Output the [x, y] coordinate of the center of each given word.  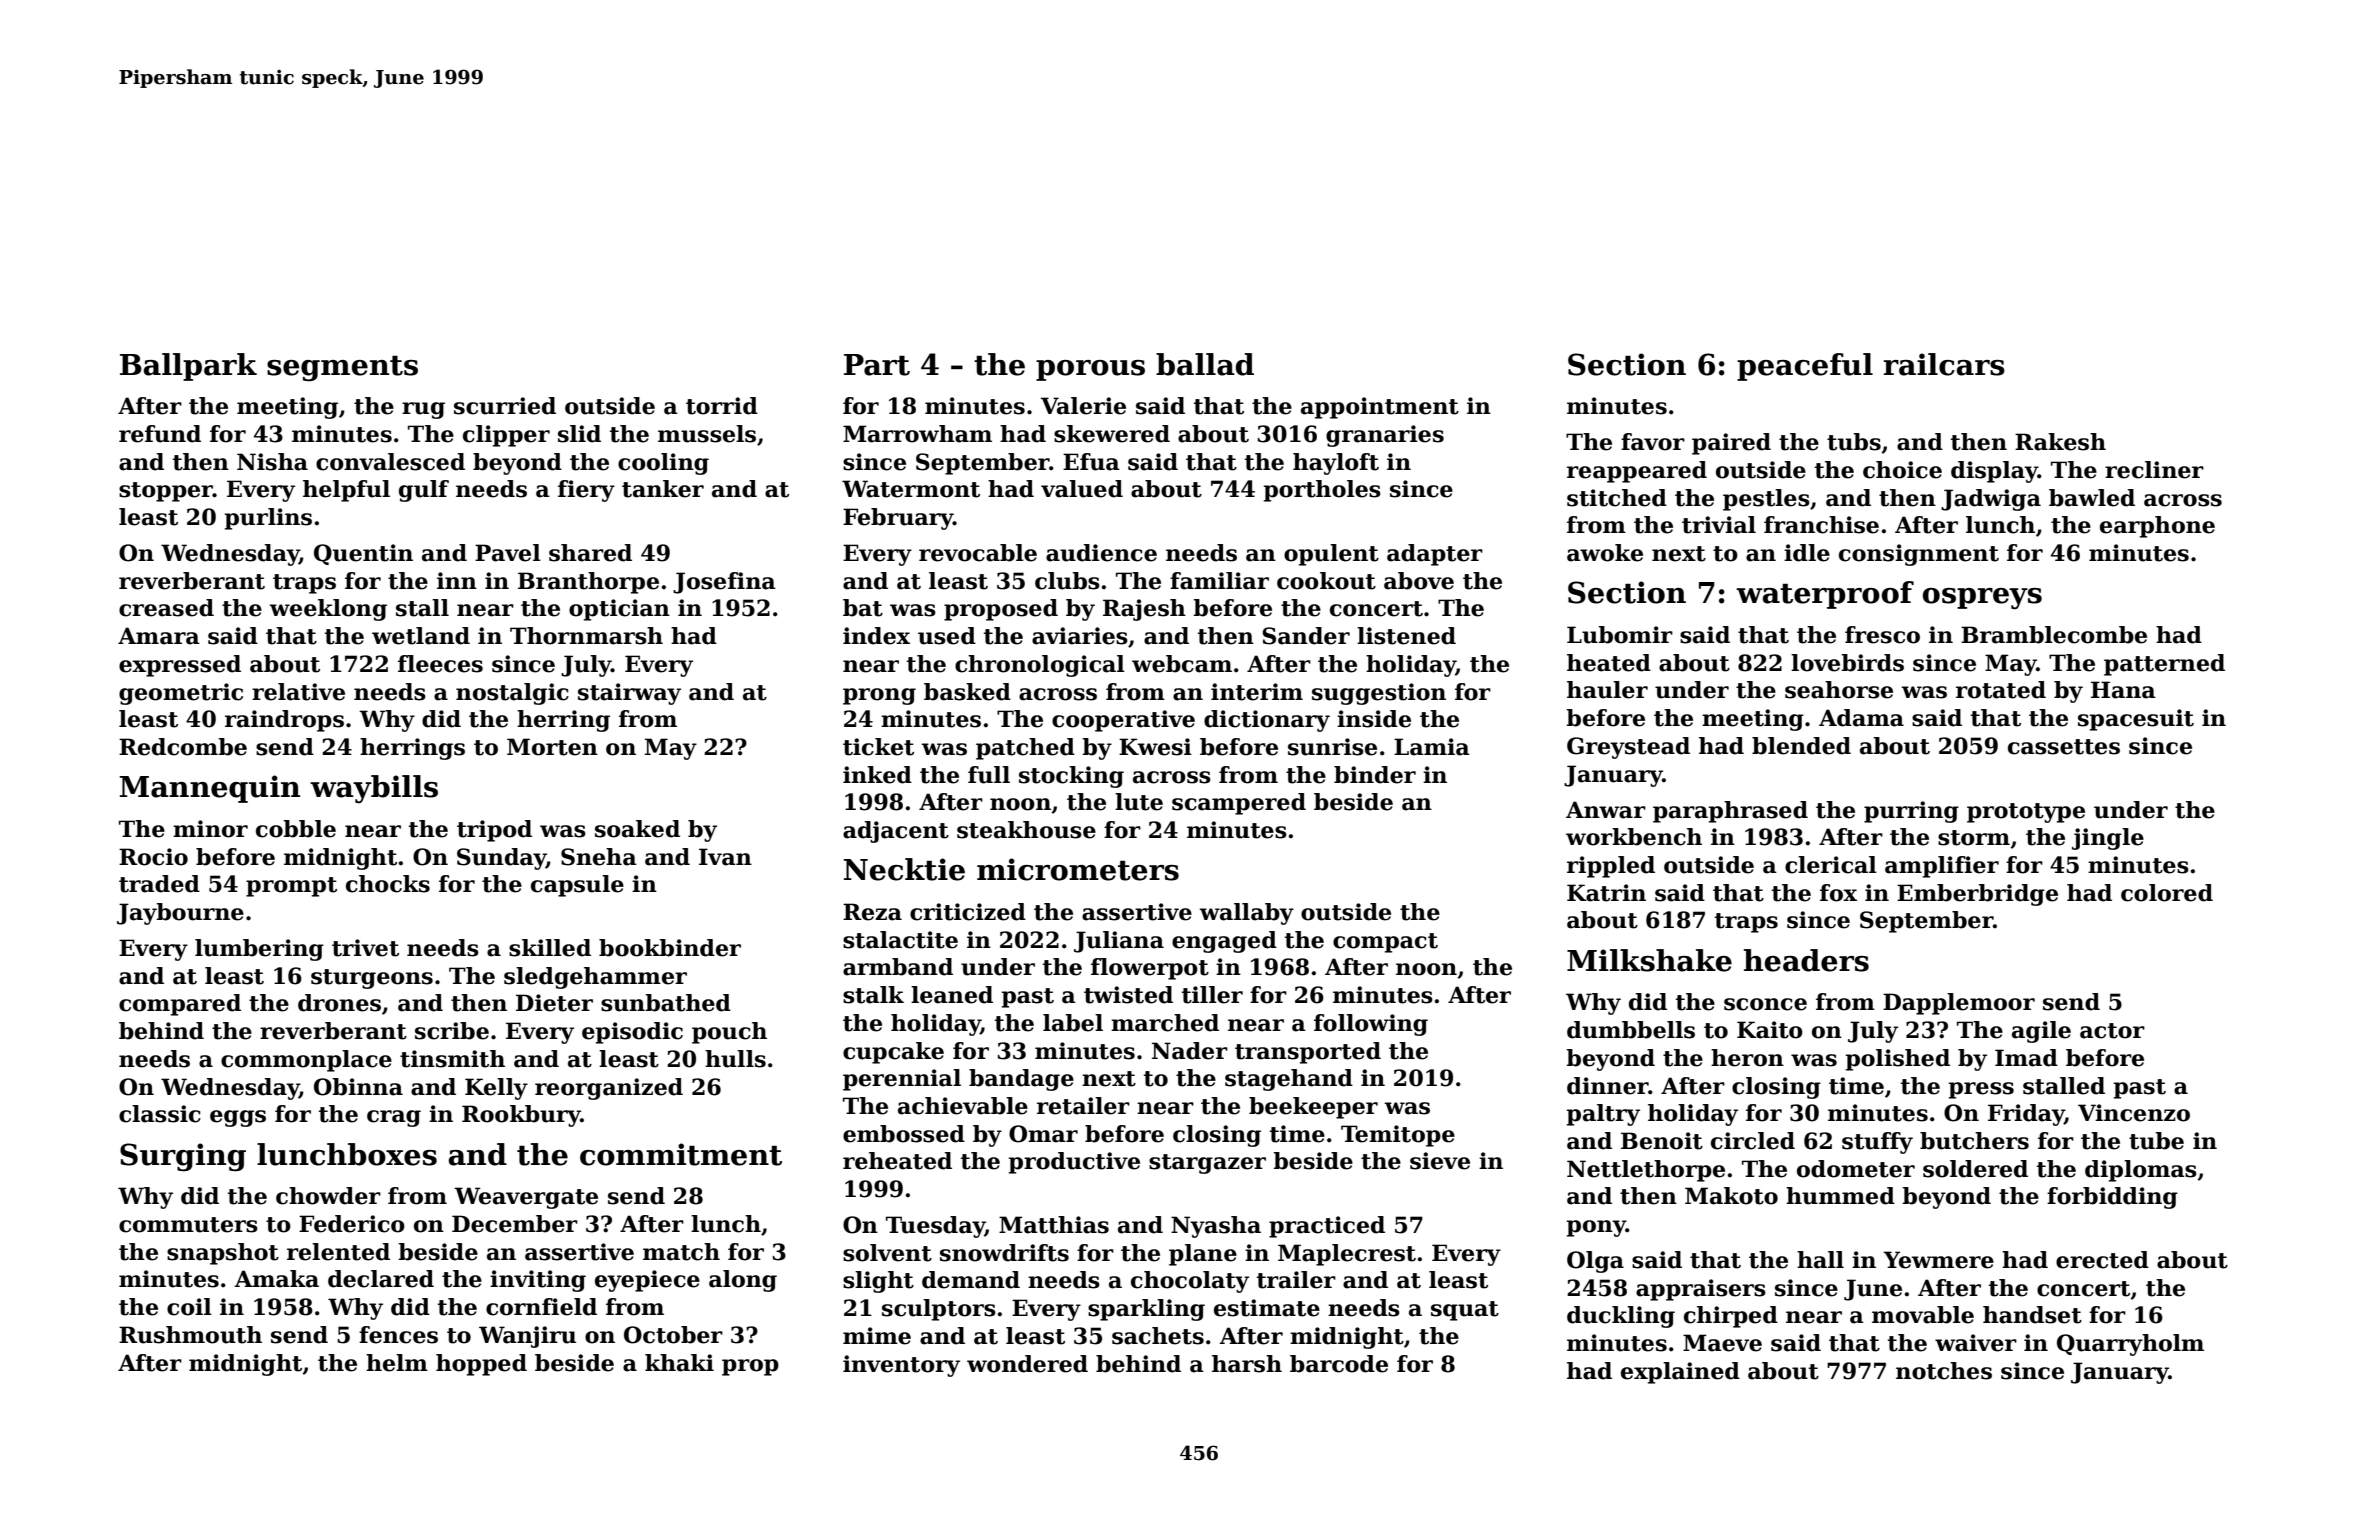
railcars [1944, 364]
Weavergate [526, 1198]
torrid [722, 406]
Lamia [1432, 747]
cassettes [2064, 747]
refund [160, 434]
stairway [629, 694]
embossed [904, 1134]
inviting [538, 1281]
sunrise [1332, 747]
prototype [2026, 813]
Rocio [153, 857]
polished [1898, 1060]
